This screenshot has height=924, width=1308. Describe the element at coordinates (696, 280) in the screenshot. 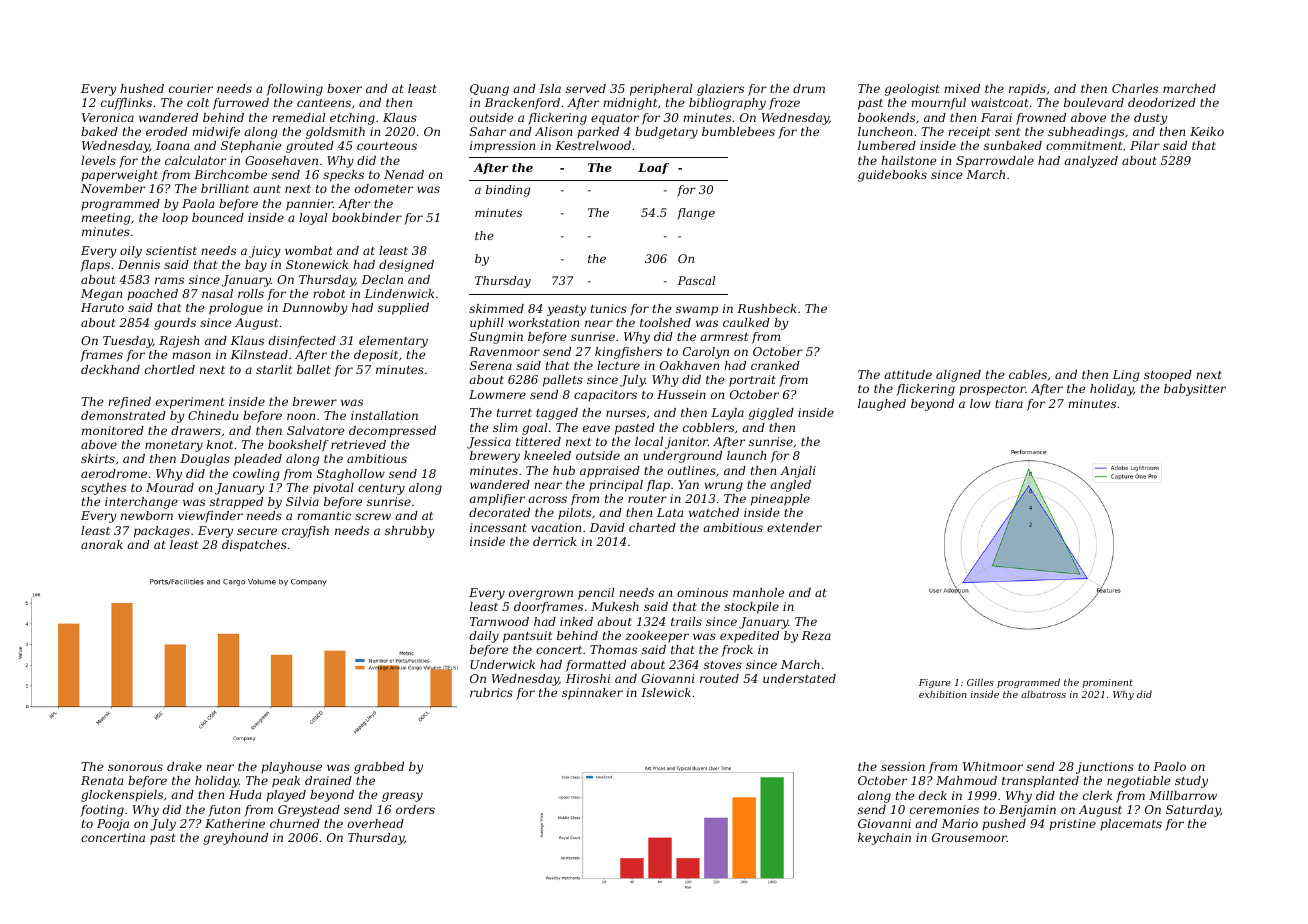

I see `Pascal` at that location.
